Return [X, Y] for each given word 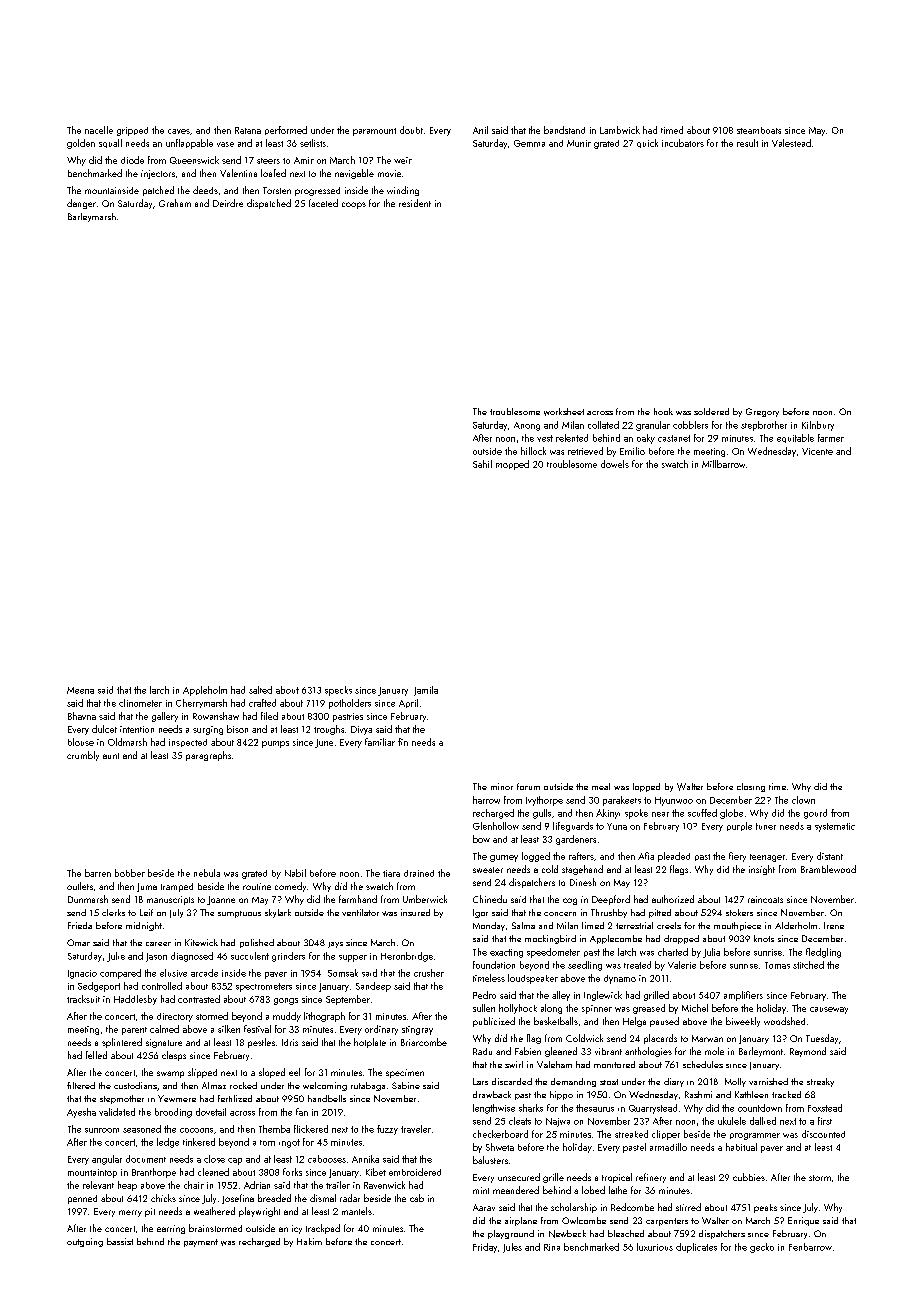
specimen [405, 1073]
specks [338, 691]
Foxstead [825, 1108]
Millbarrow [723, 464]
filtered [81, 1085]
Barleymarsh [92, 217]
